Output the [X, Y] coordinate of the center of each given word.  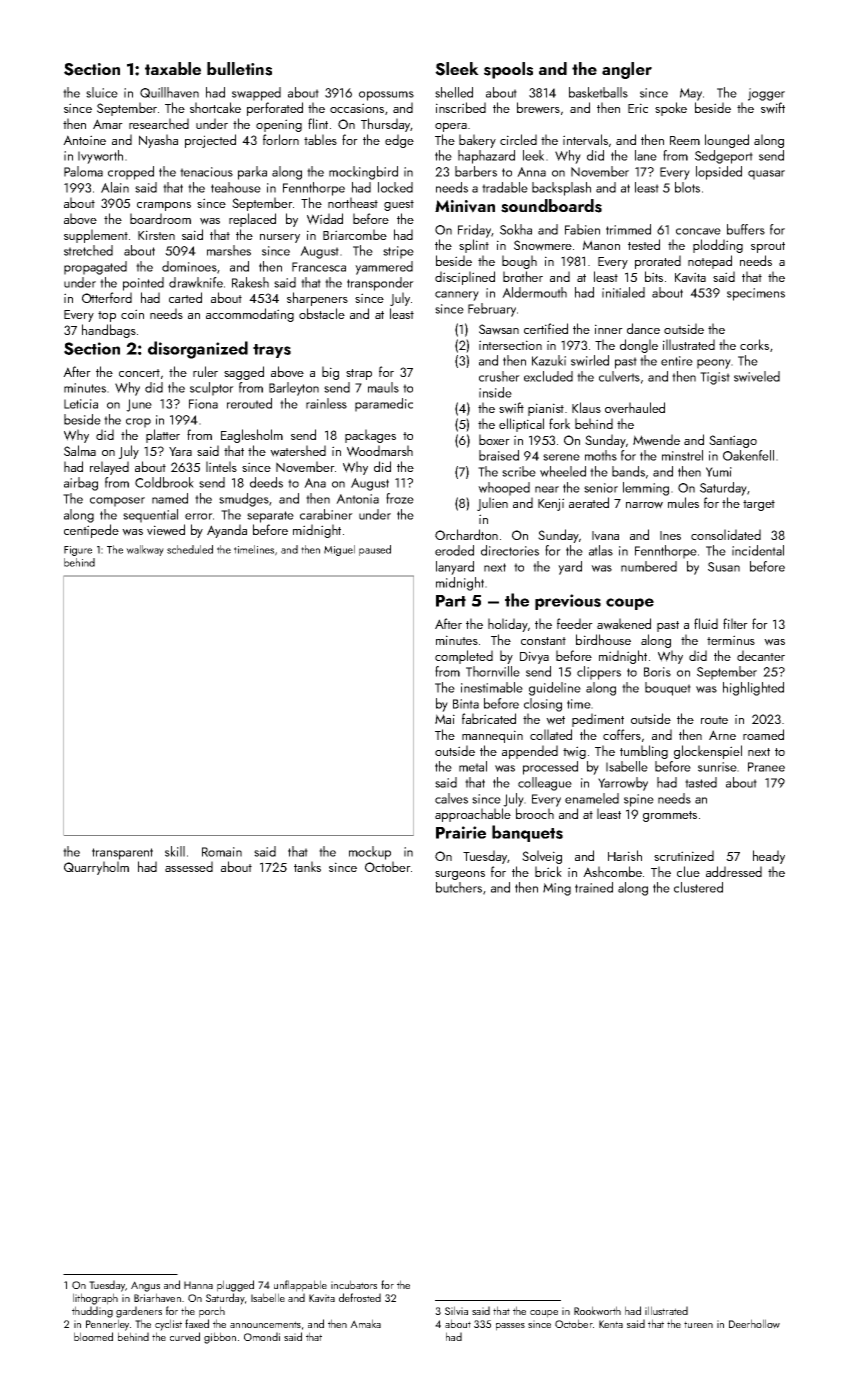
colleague [545, 784]
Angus [145, 1286]
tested [644, 244]
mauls [383, 387]
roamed [763, 734]
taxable [173, 68]
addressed [734, 871]
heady [769, 857]
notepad [710, 262]
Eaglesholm [252, 436]
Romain [222, 852]
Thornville [493, 671]
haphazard [486, 157]
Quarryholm [96, 868]
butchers [459, 887]
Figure [78, 551]
